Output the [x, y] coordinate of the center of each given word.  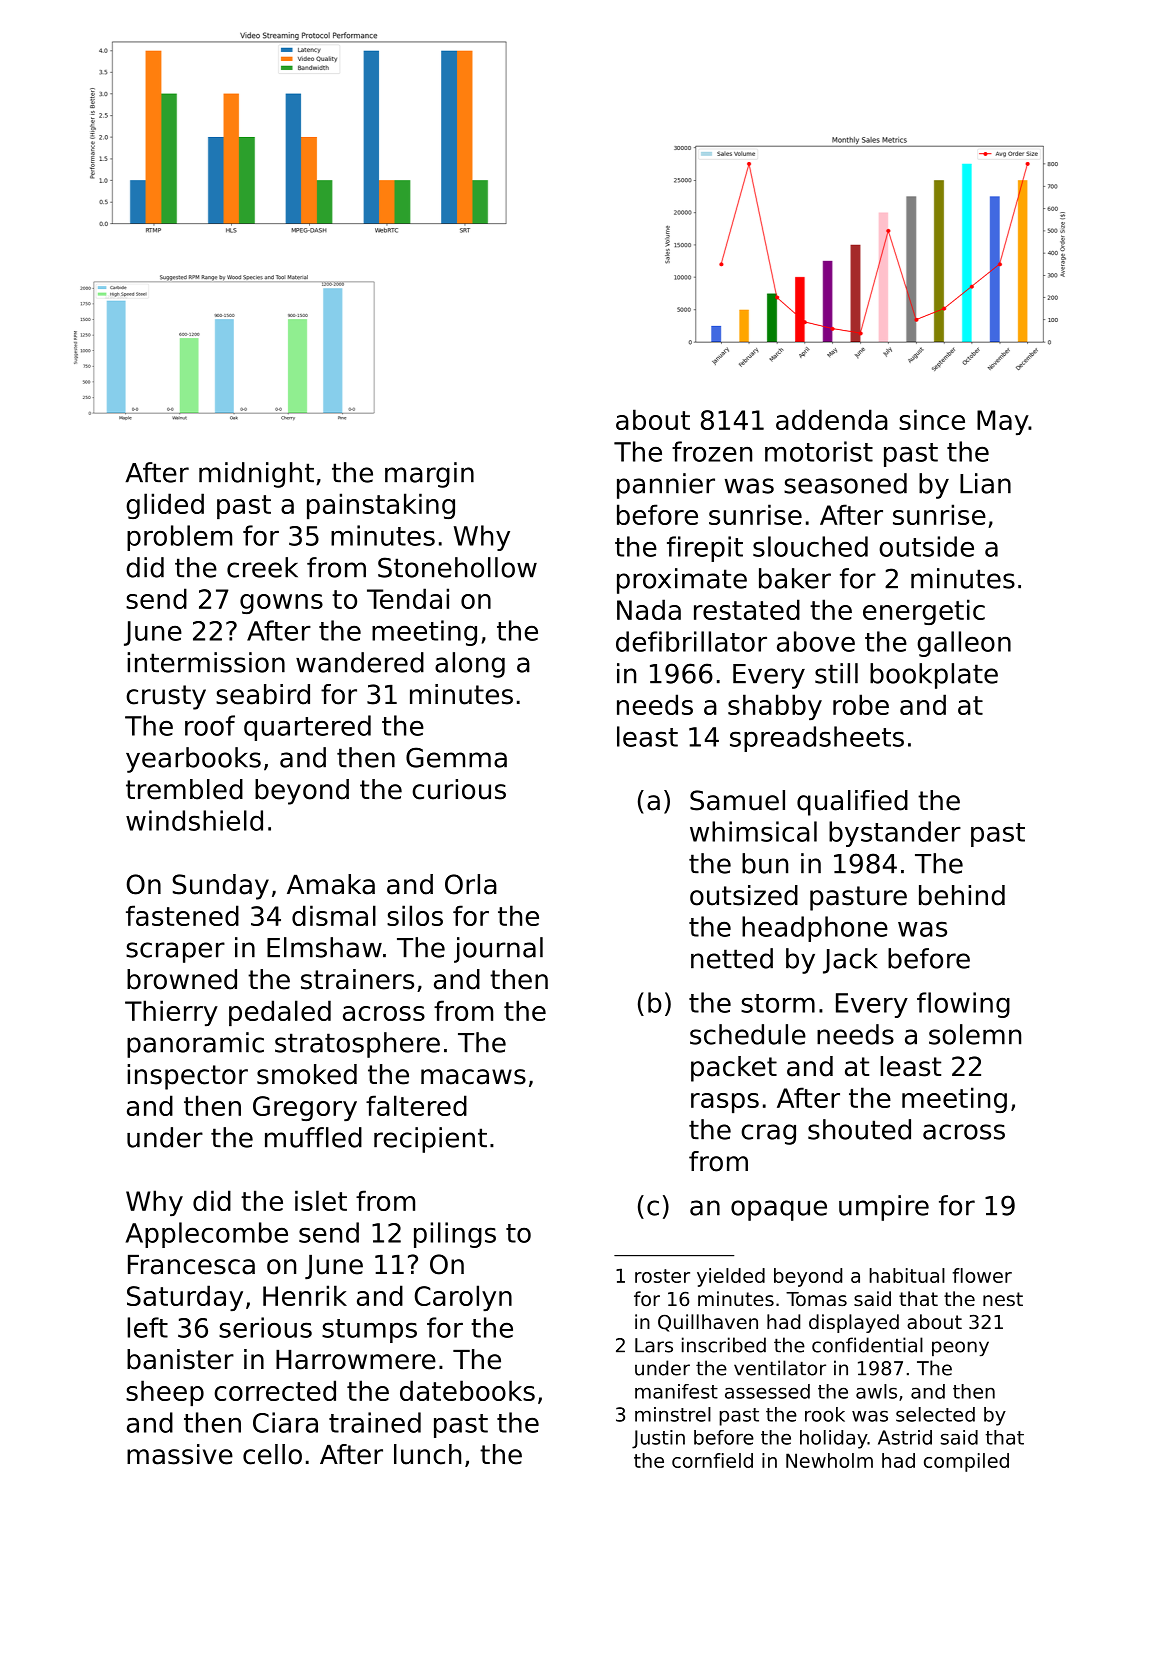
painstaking [381, 506]
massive [180, 1454]
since [932, 419]
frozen [712, 451]
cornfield [712, 1460]
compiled [966, 1462]
